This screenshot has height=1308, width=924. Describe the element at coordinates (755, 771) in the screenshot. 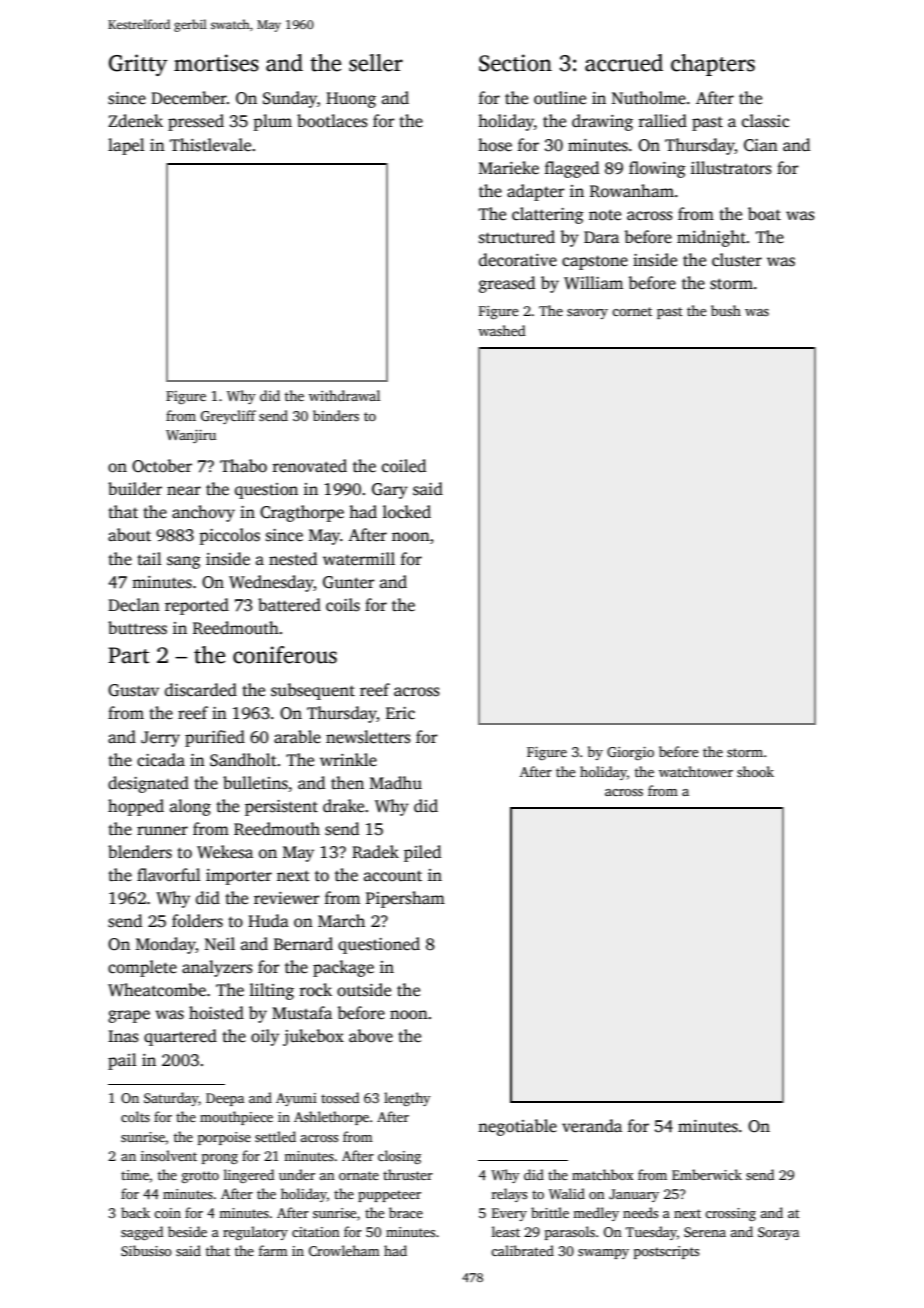

I see `shook` at that location.
